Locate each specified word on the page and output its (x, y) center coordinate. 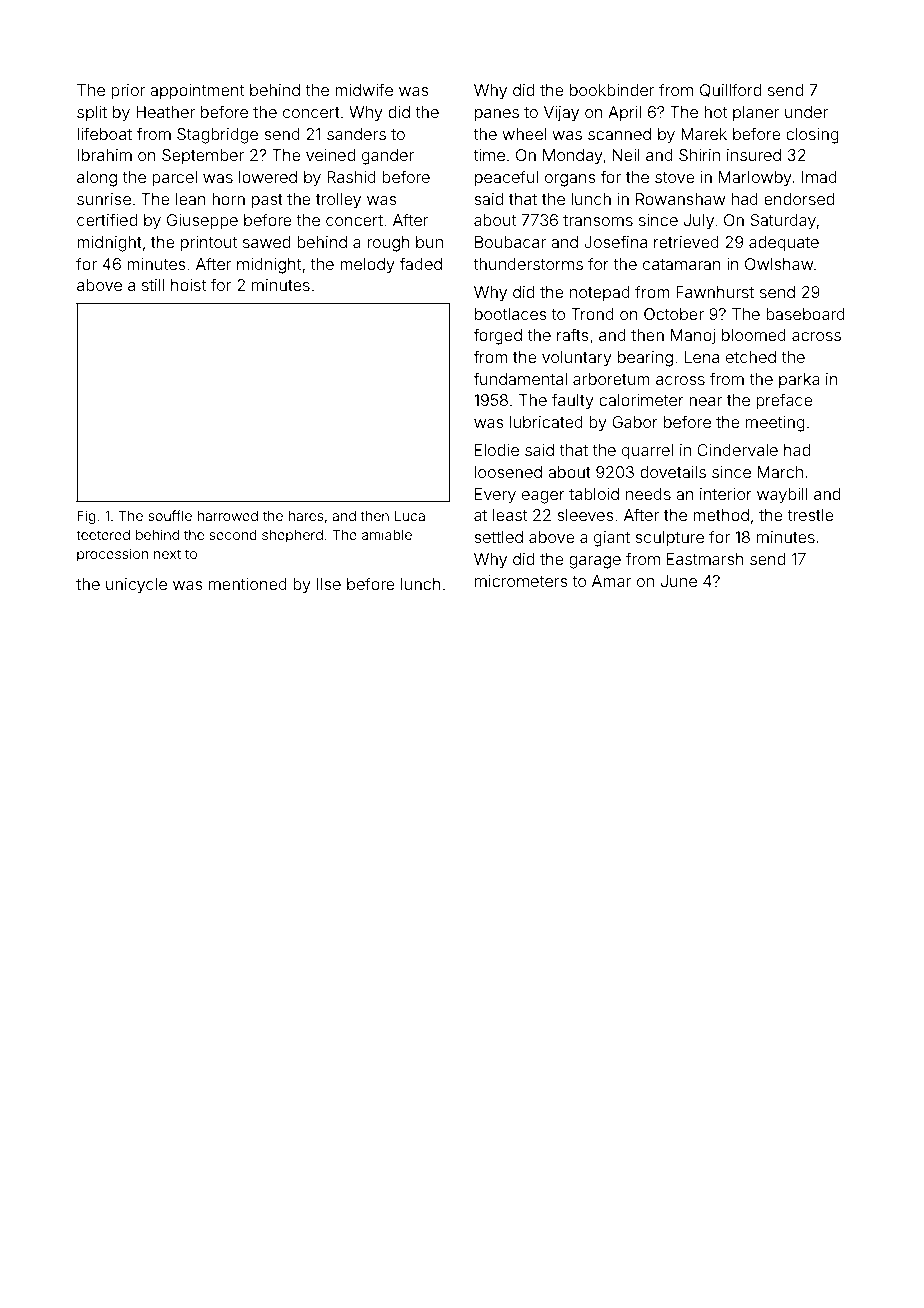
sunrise (104, 199)
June (679, 581)
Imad (819, 177)
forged (497, 336)
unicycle (136, 586)
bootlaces (511, 314)
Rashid (351, 177)
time (489, 155)
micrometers (521, 581)
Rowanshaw (681, 199)
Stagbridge (217, 136)
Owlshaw (779, 264)
